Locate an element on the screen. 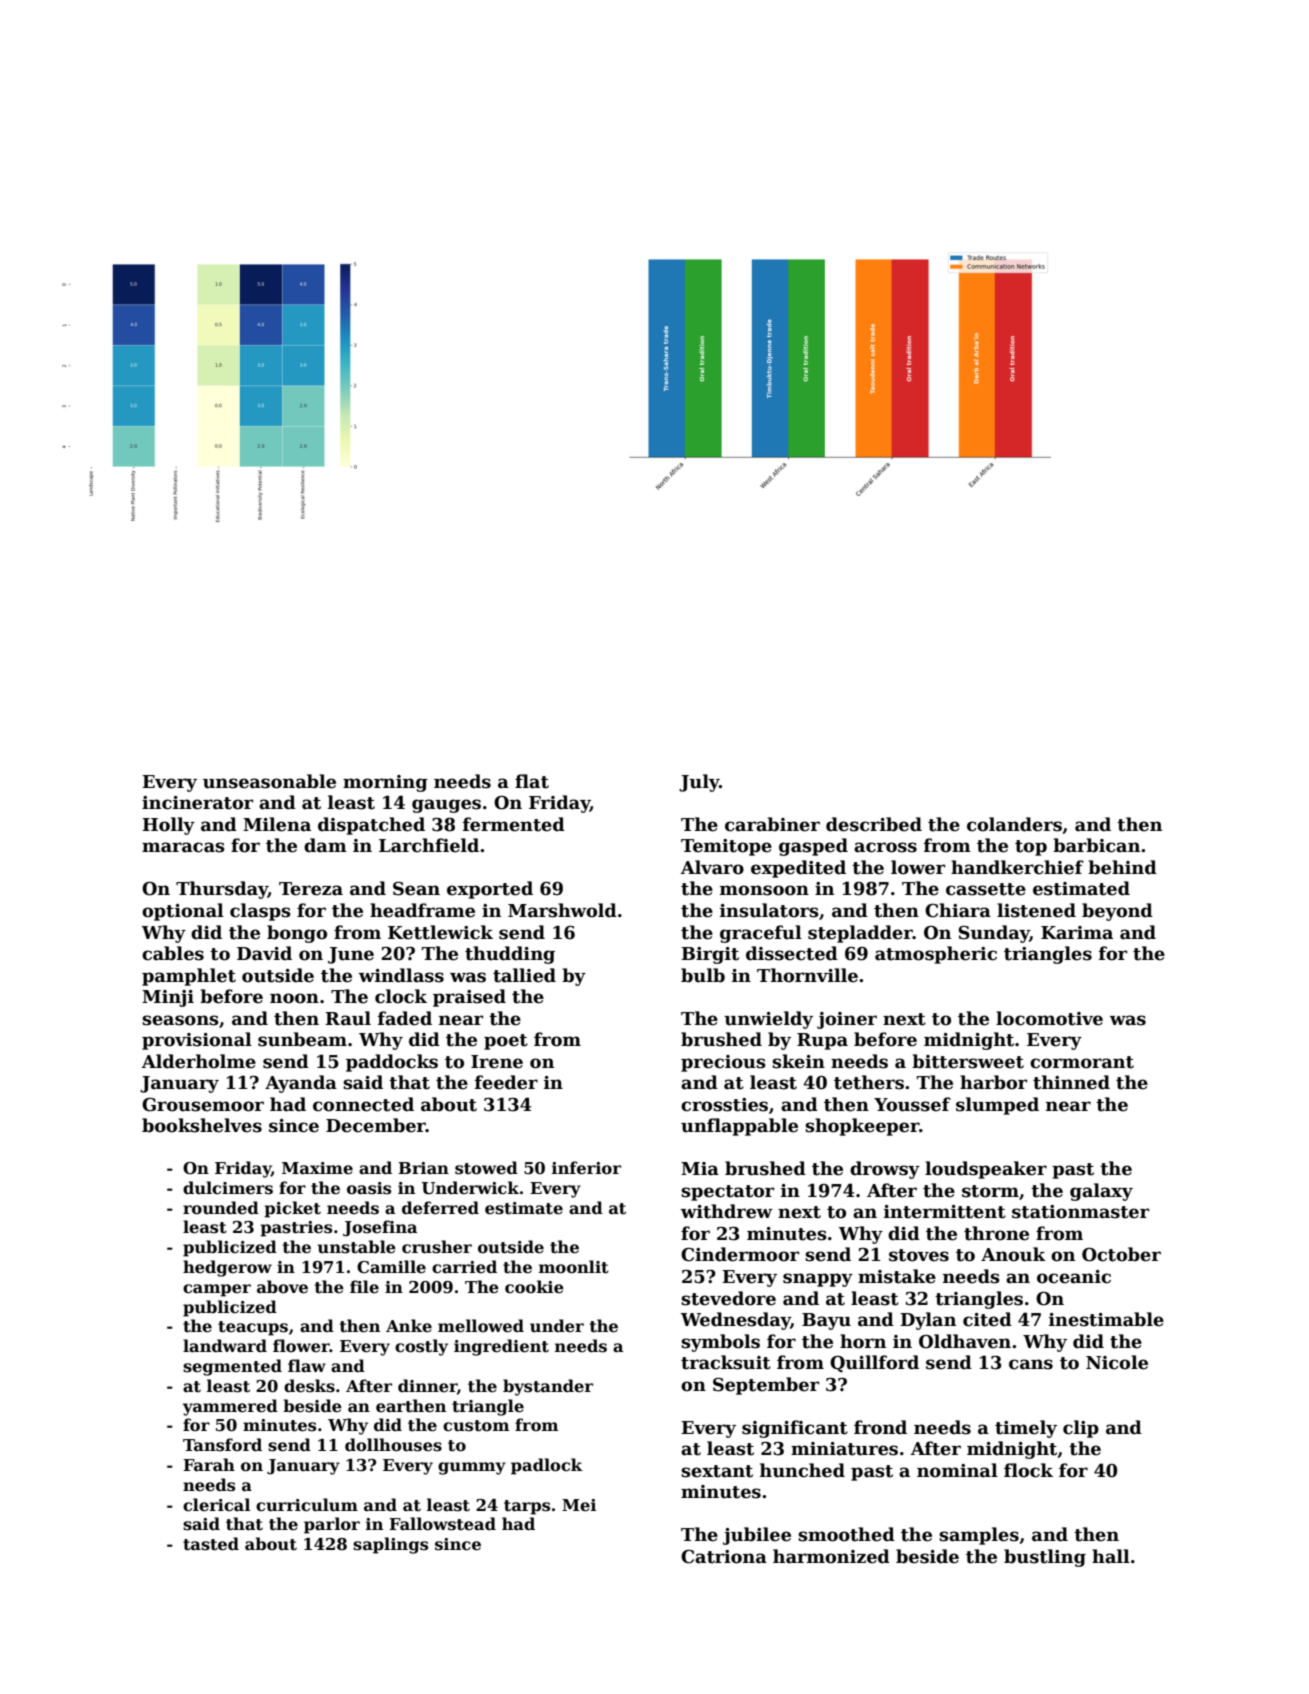  intermittent is located at coordinates (945, 1212).
